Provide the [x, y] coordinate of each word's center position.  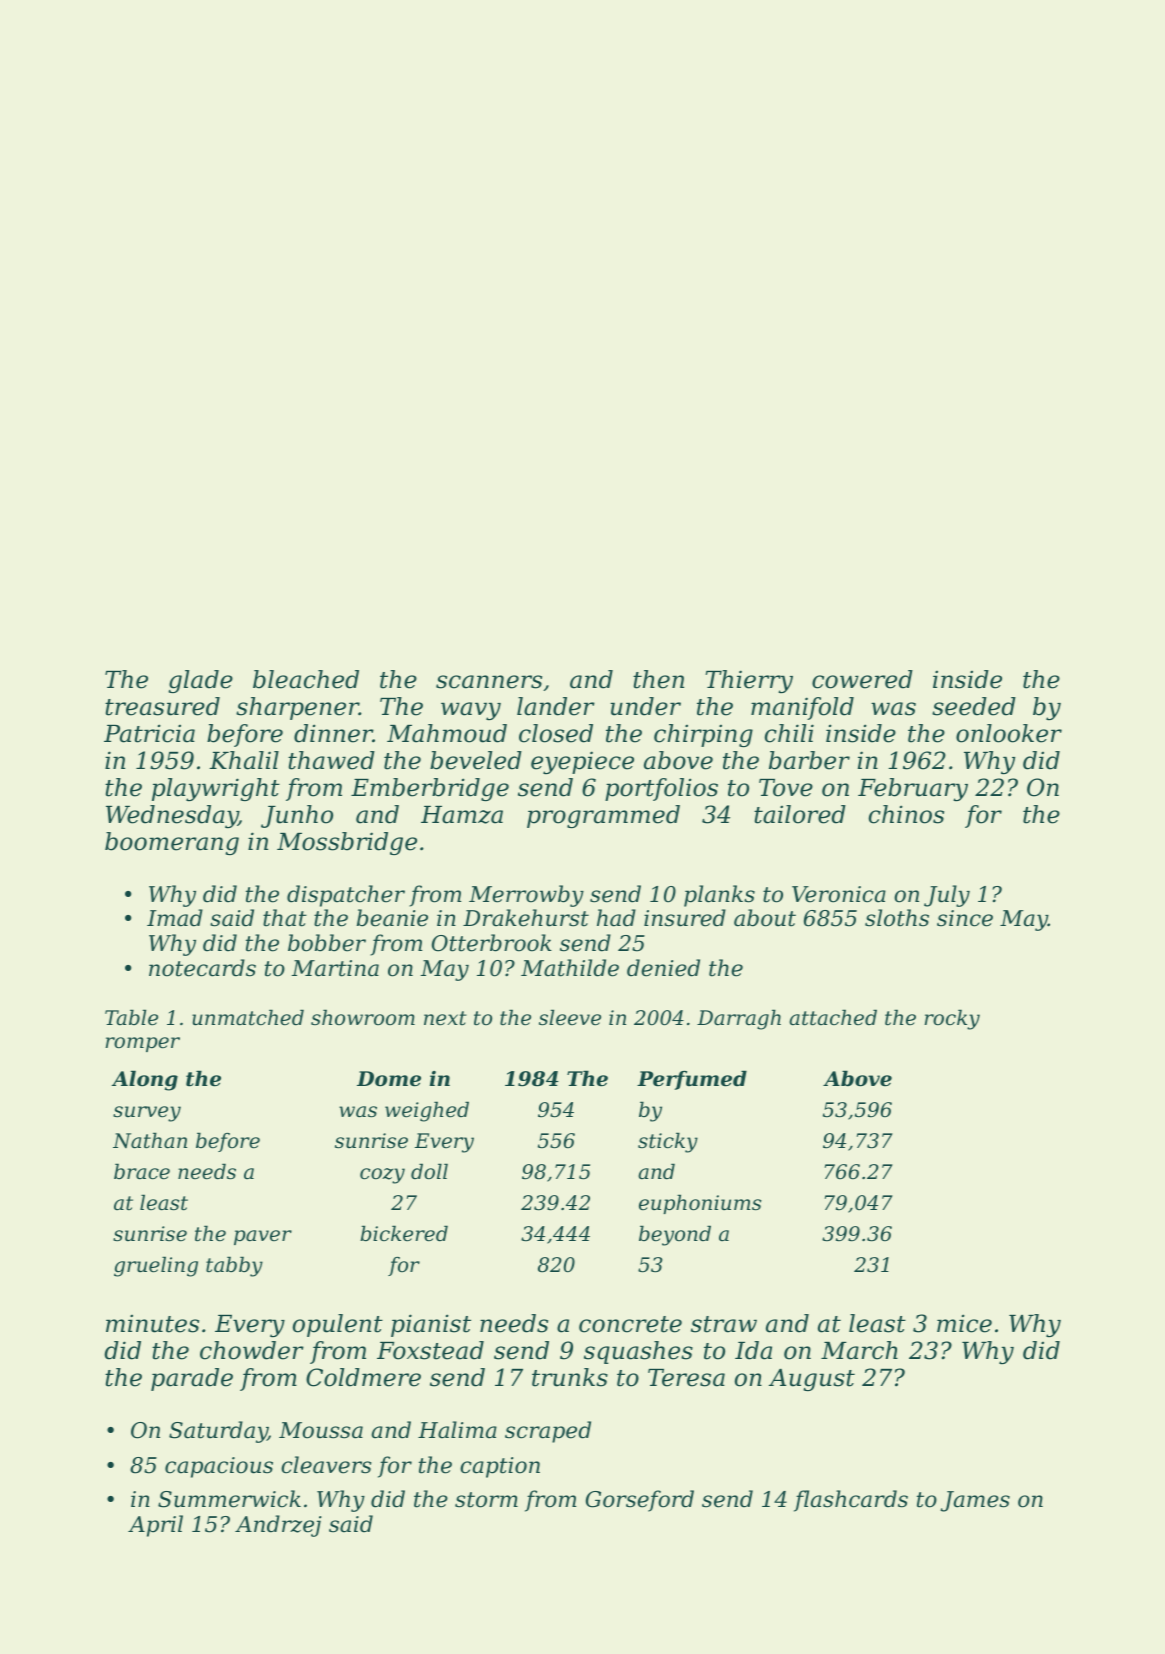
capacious [219, 1467]
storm [486, 1500]
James [975, 1501]
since [965, 918]
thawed [331, 760]
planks [719, 896]
